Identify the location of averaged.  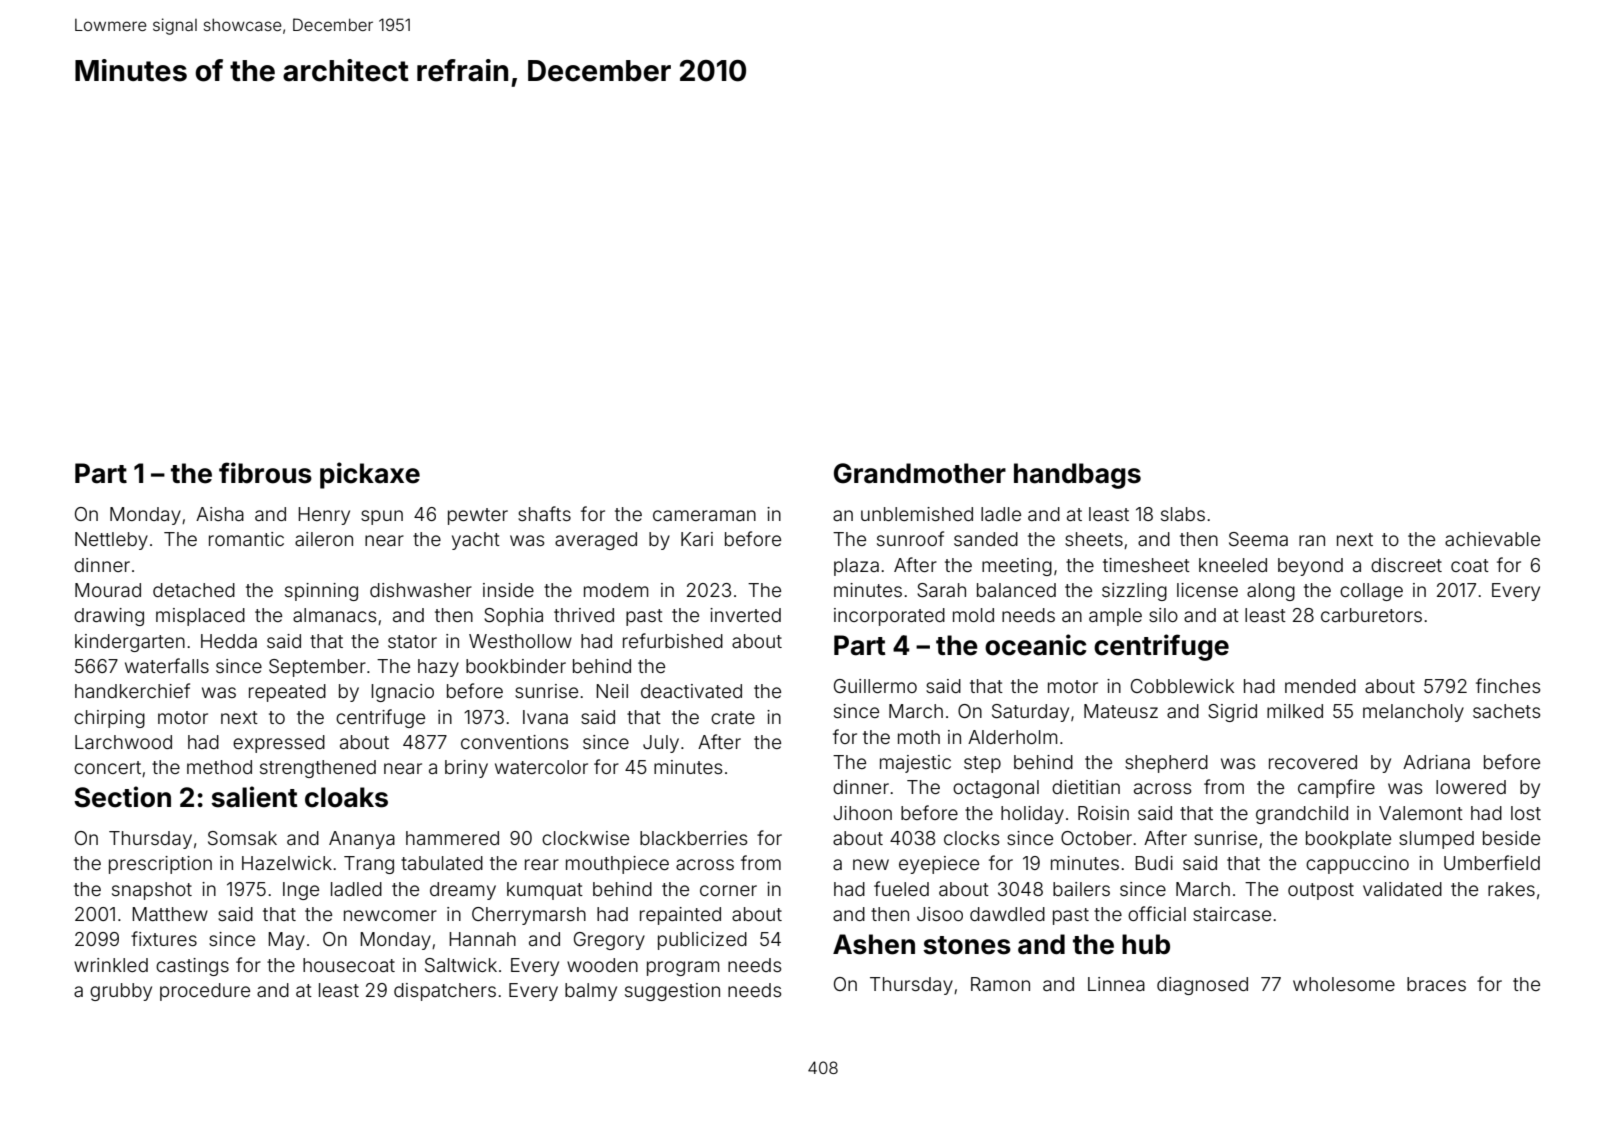
(596, 541).
